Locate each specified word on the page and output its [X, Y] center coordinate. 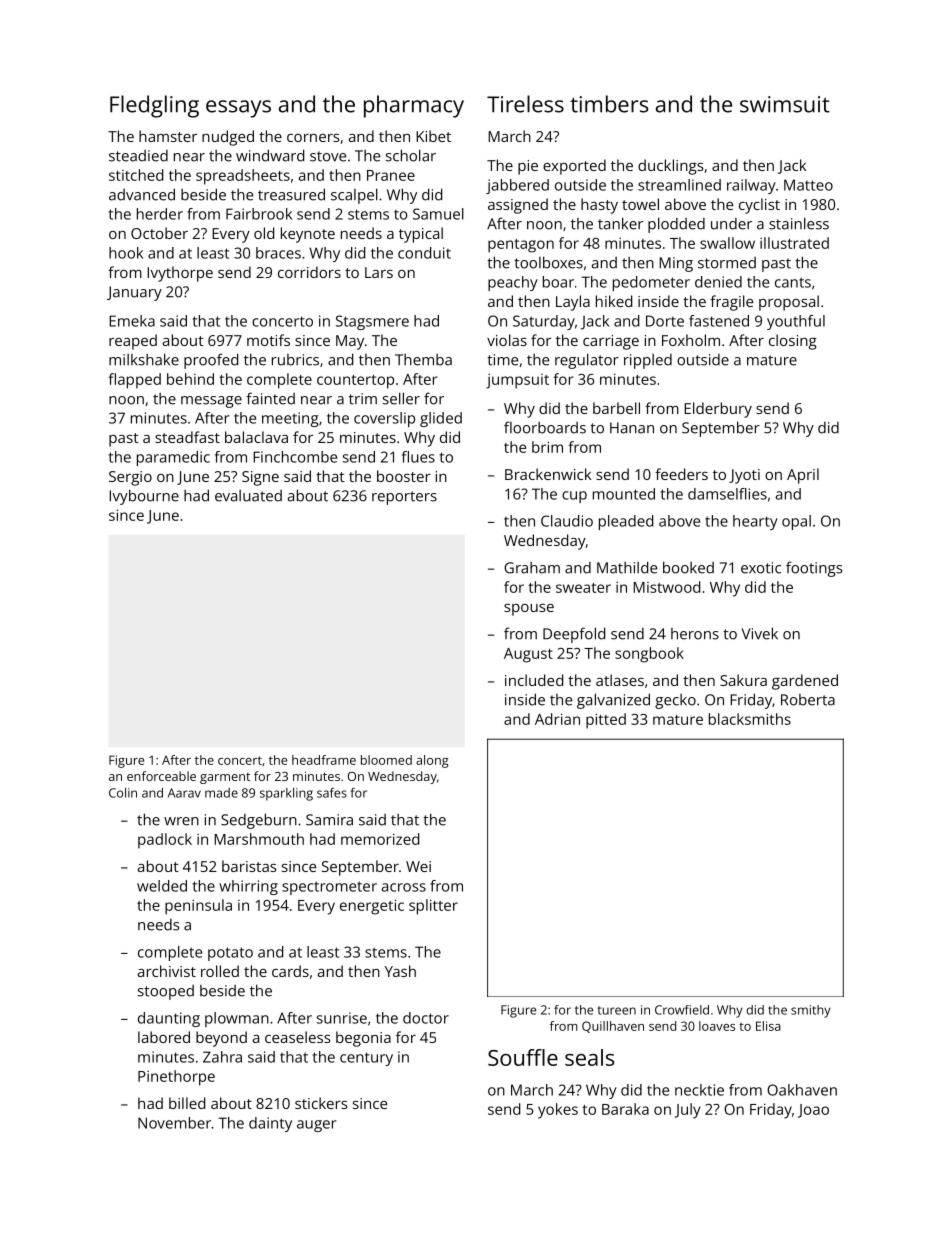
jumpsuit [517, 381]
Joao [813, 1111]
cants [793, 282]
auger [317, 1126]
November [174, 1123]
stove [328, 156]
